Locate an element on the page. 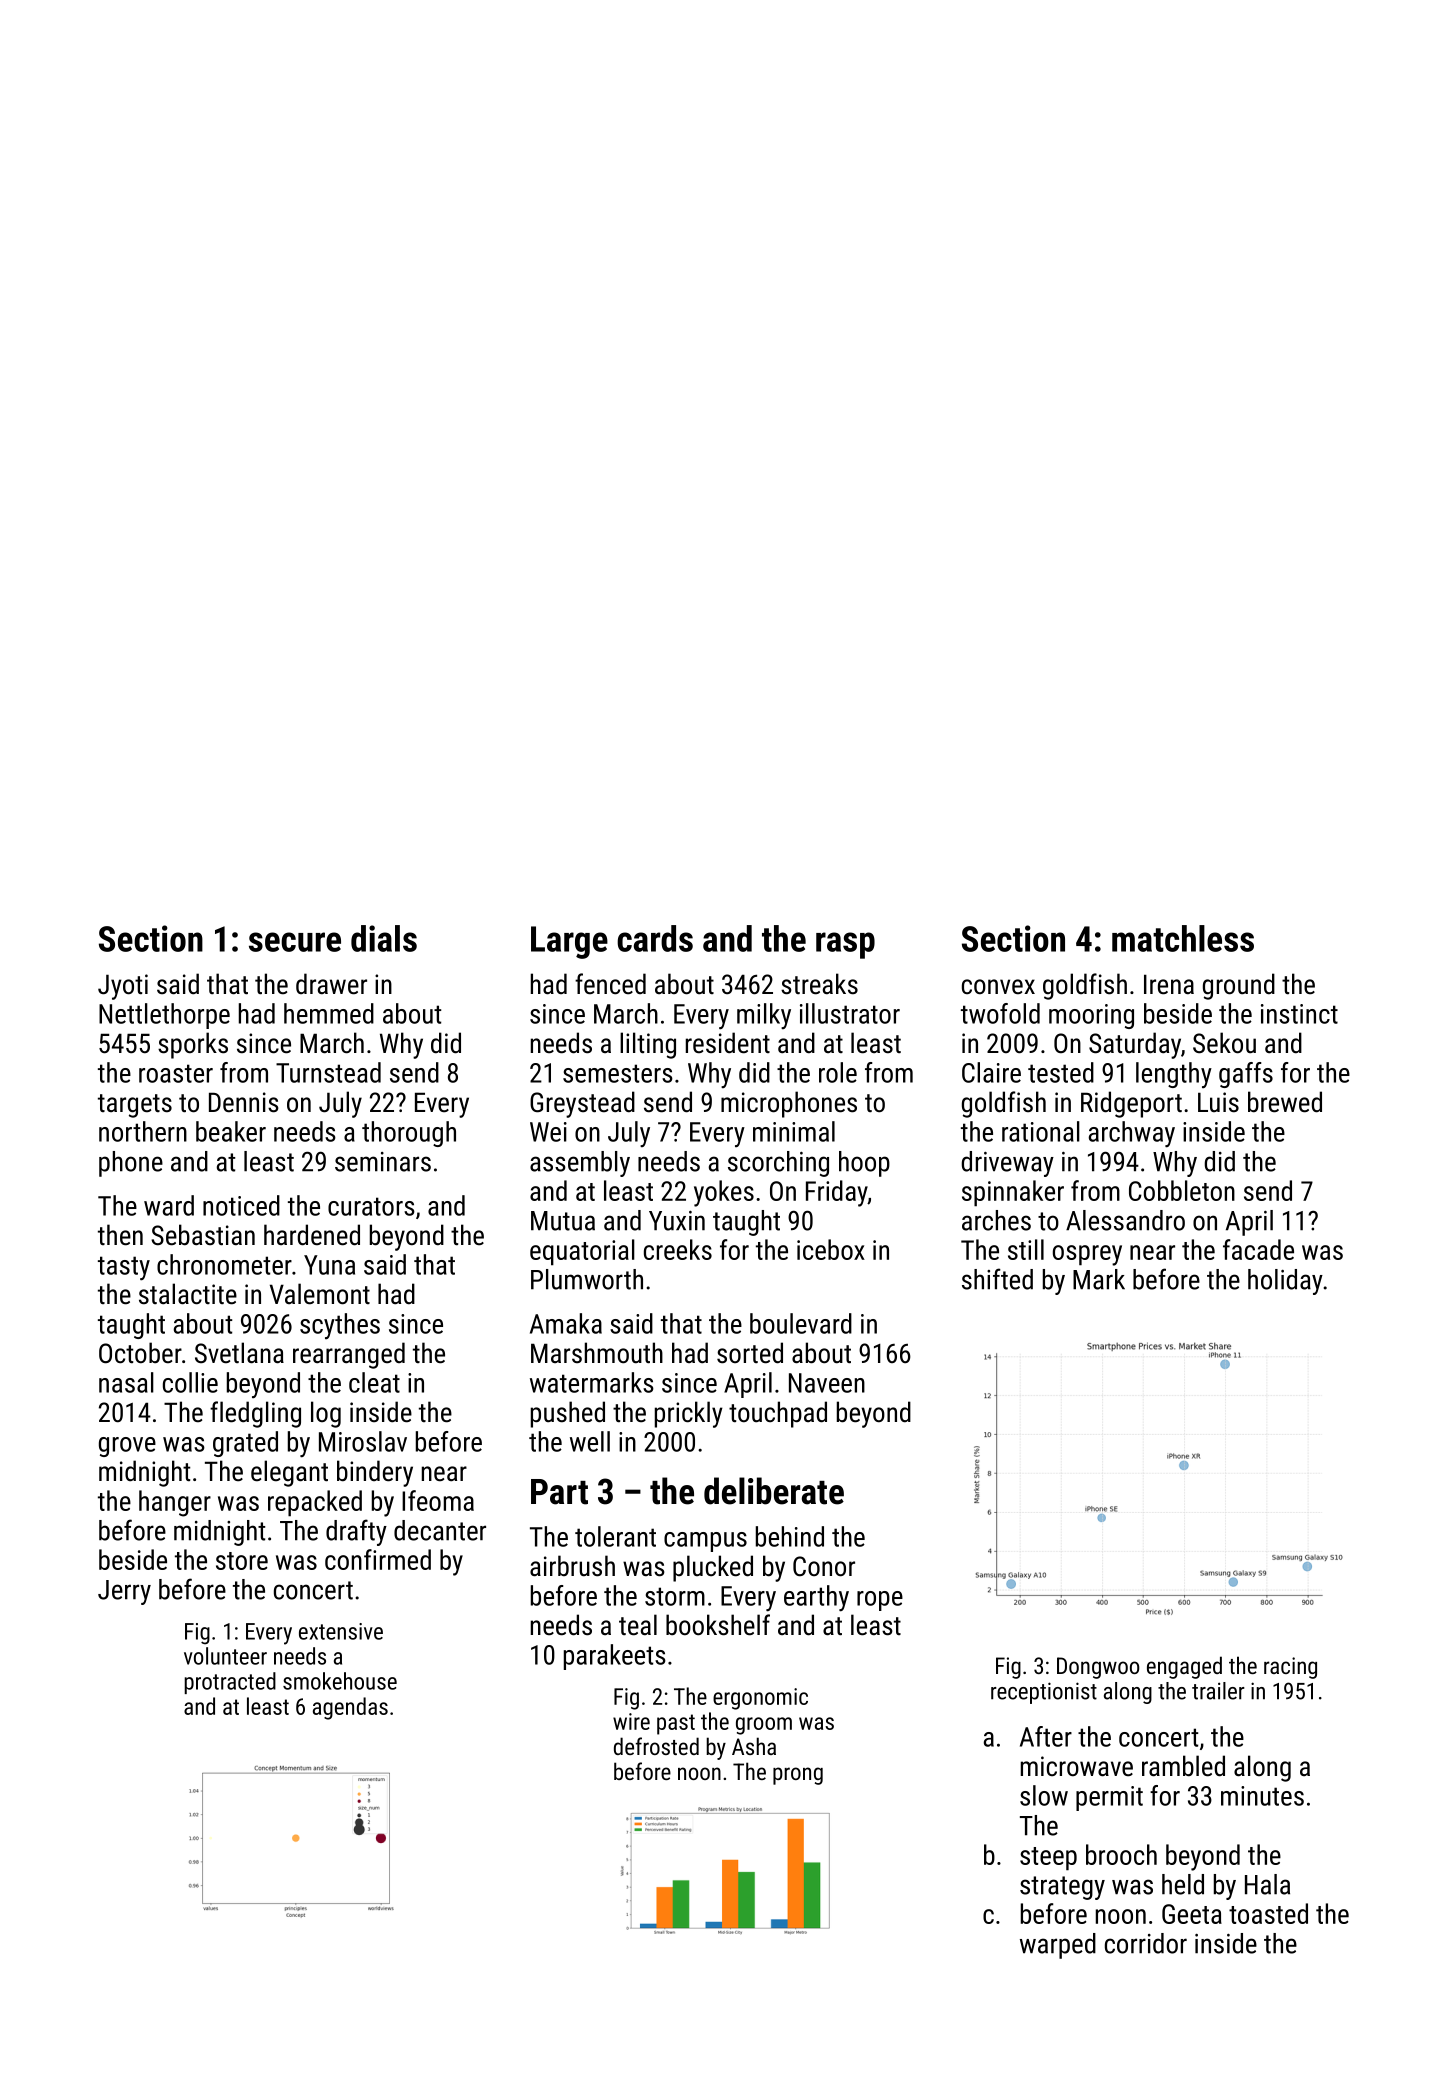 The image size is (1450, 2100). holiday is located at coordinates (1285, 1282).
